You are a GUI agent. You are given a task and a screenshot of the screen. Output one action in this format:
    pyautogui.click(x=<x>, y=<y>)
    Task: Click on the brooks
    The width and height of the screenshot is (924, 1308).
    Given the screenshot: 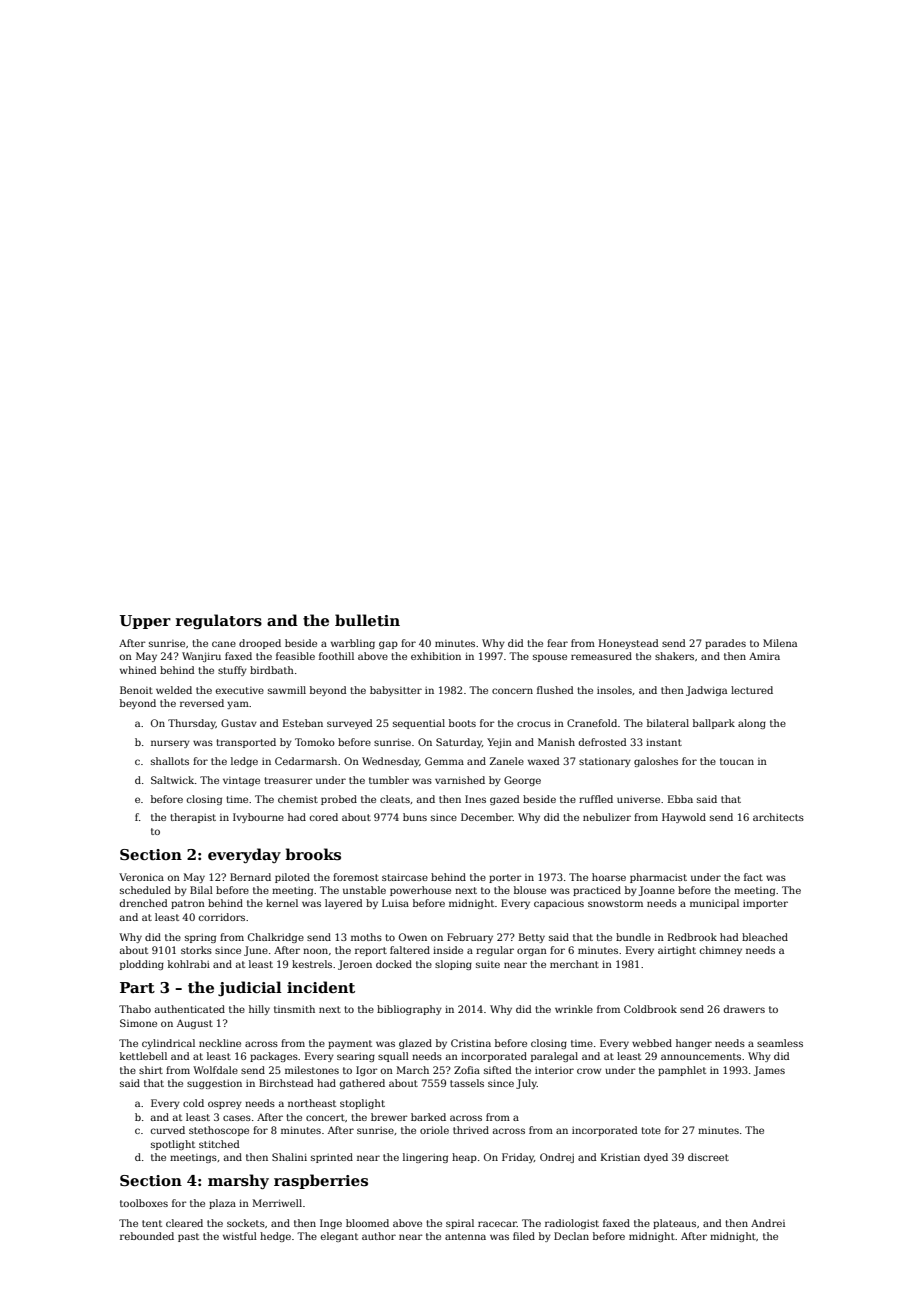 What is the action you would take?
    pyautogui.click(x=313, y=854)
